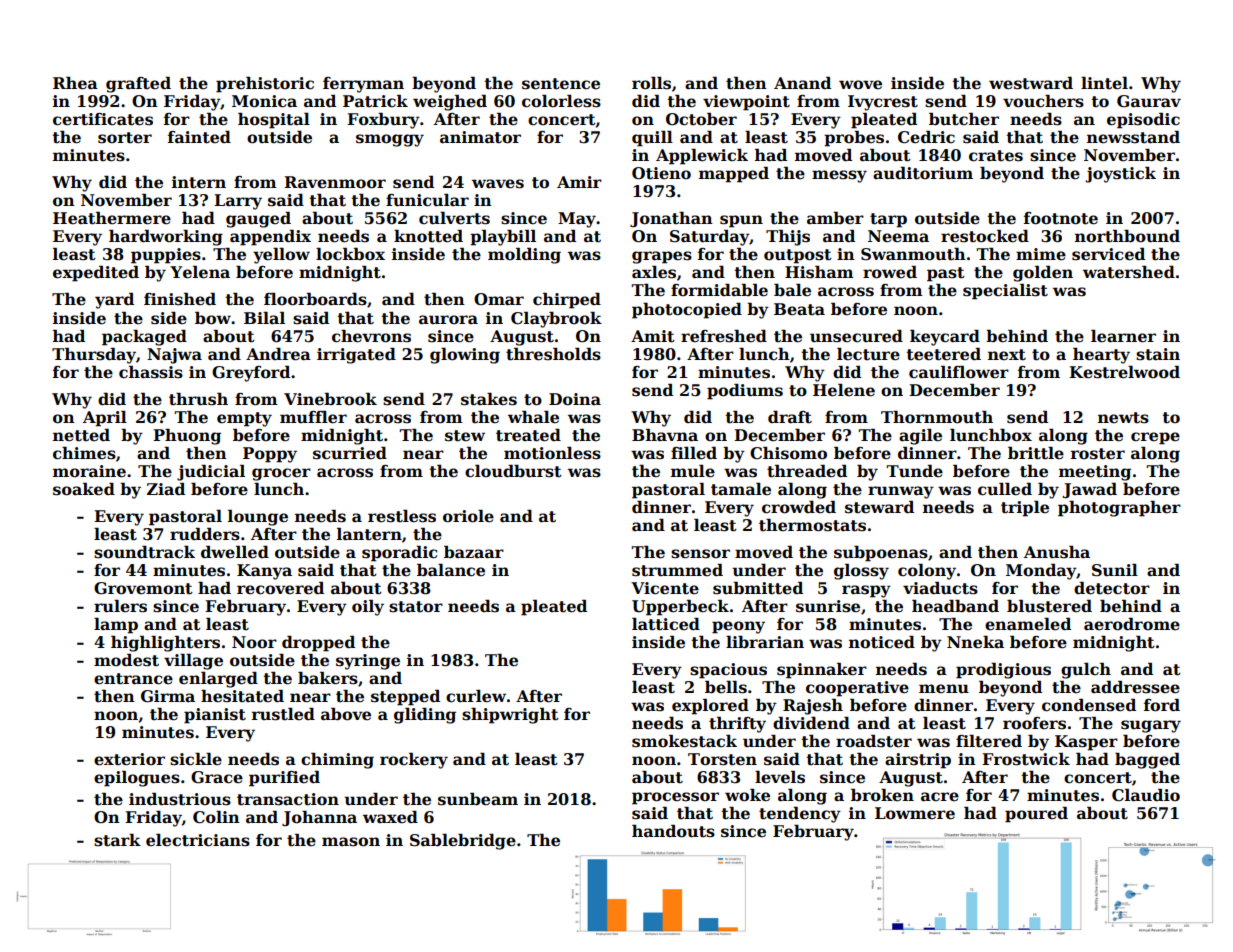  I want to click on Noor, so click(254, 642).
